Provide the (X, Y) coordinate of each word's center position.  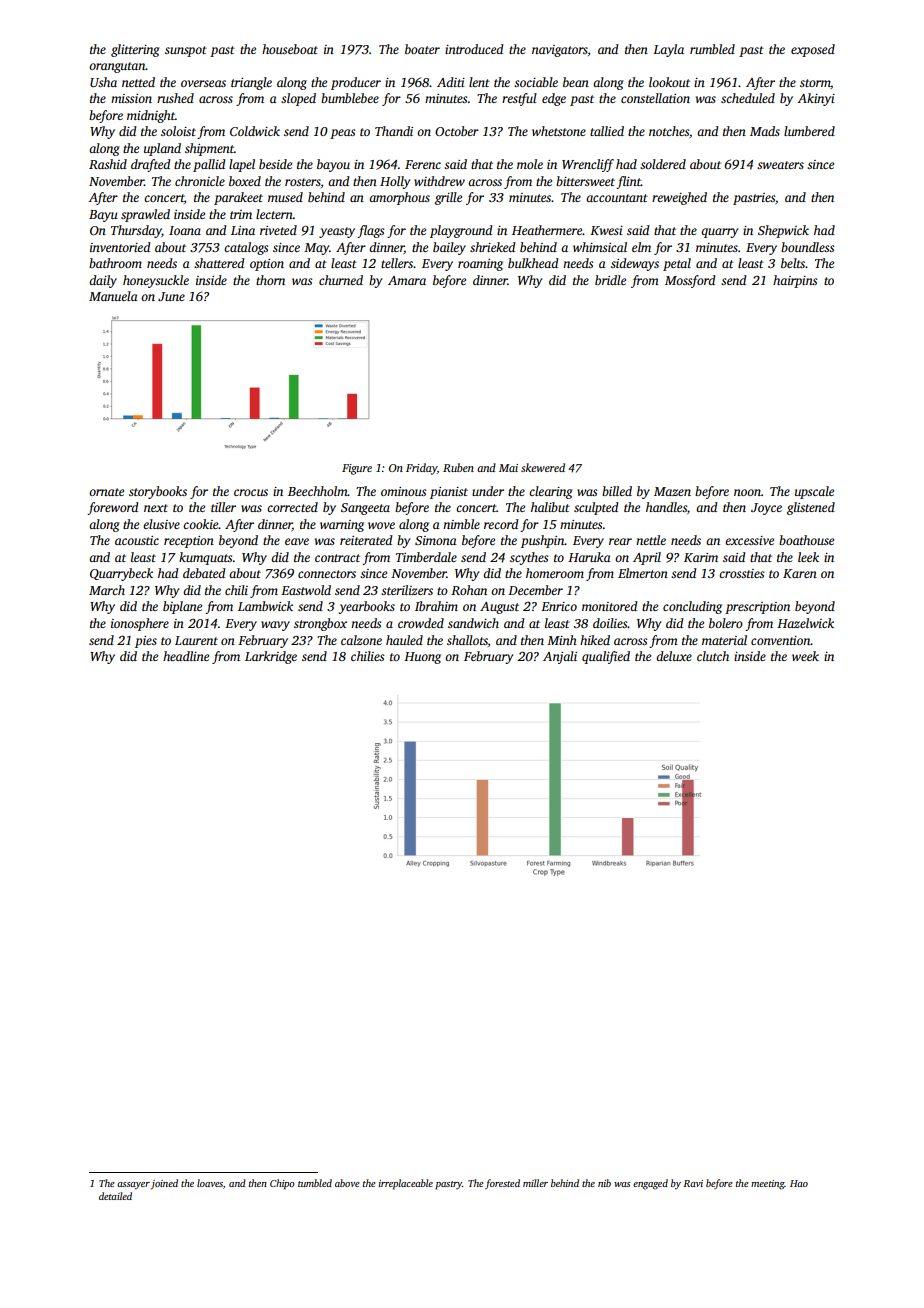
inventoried (120, 247)
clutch (713, 656)
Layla (668, 50)
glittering (135, 50)
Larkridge (271, 657)
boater (422, 49)
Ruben (458, 467)
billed (617, 491)
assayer (133, 1186)
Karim (701, 557)
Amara (407, 280)
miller (535, 1183)
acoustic (137, 540)
